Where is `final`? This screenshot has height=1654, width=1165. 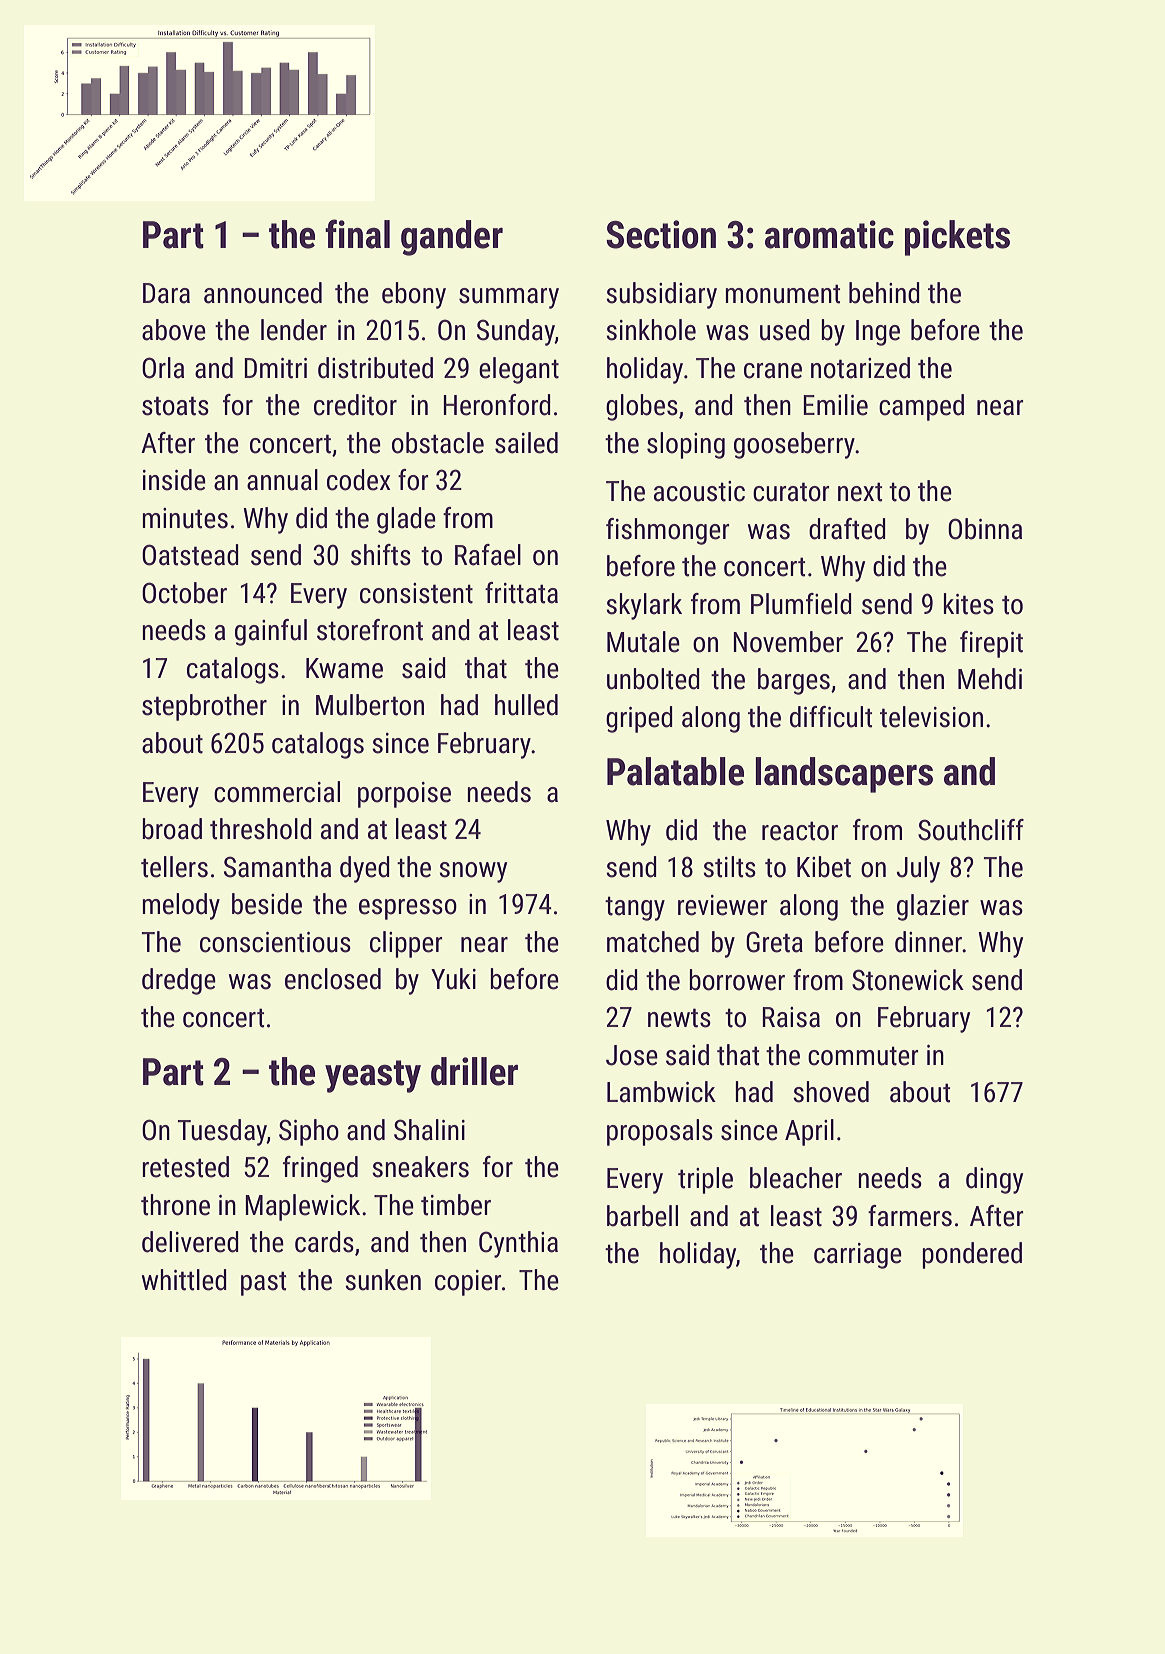
final is located at coordinates (357, 234).
